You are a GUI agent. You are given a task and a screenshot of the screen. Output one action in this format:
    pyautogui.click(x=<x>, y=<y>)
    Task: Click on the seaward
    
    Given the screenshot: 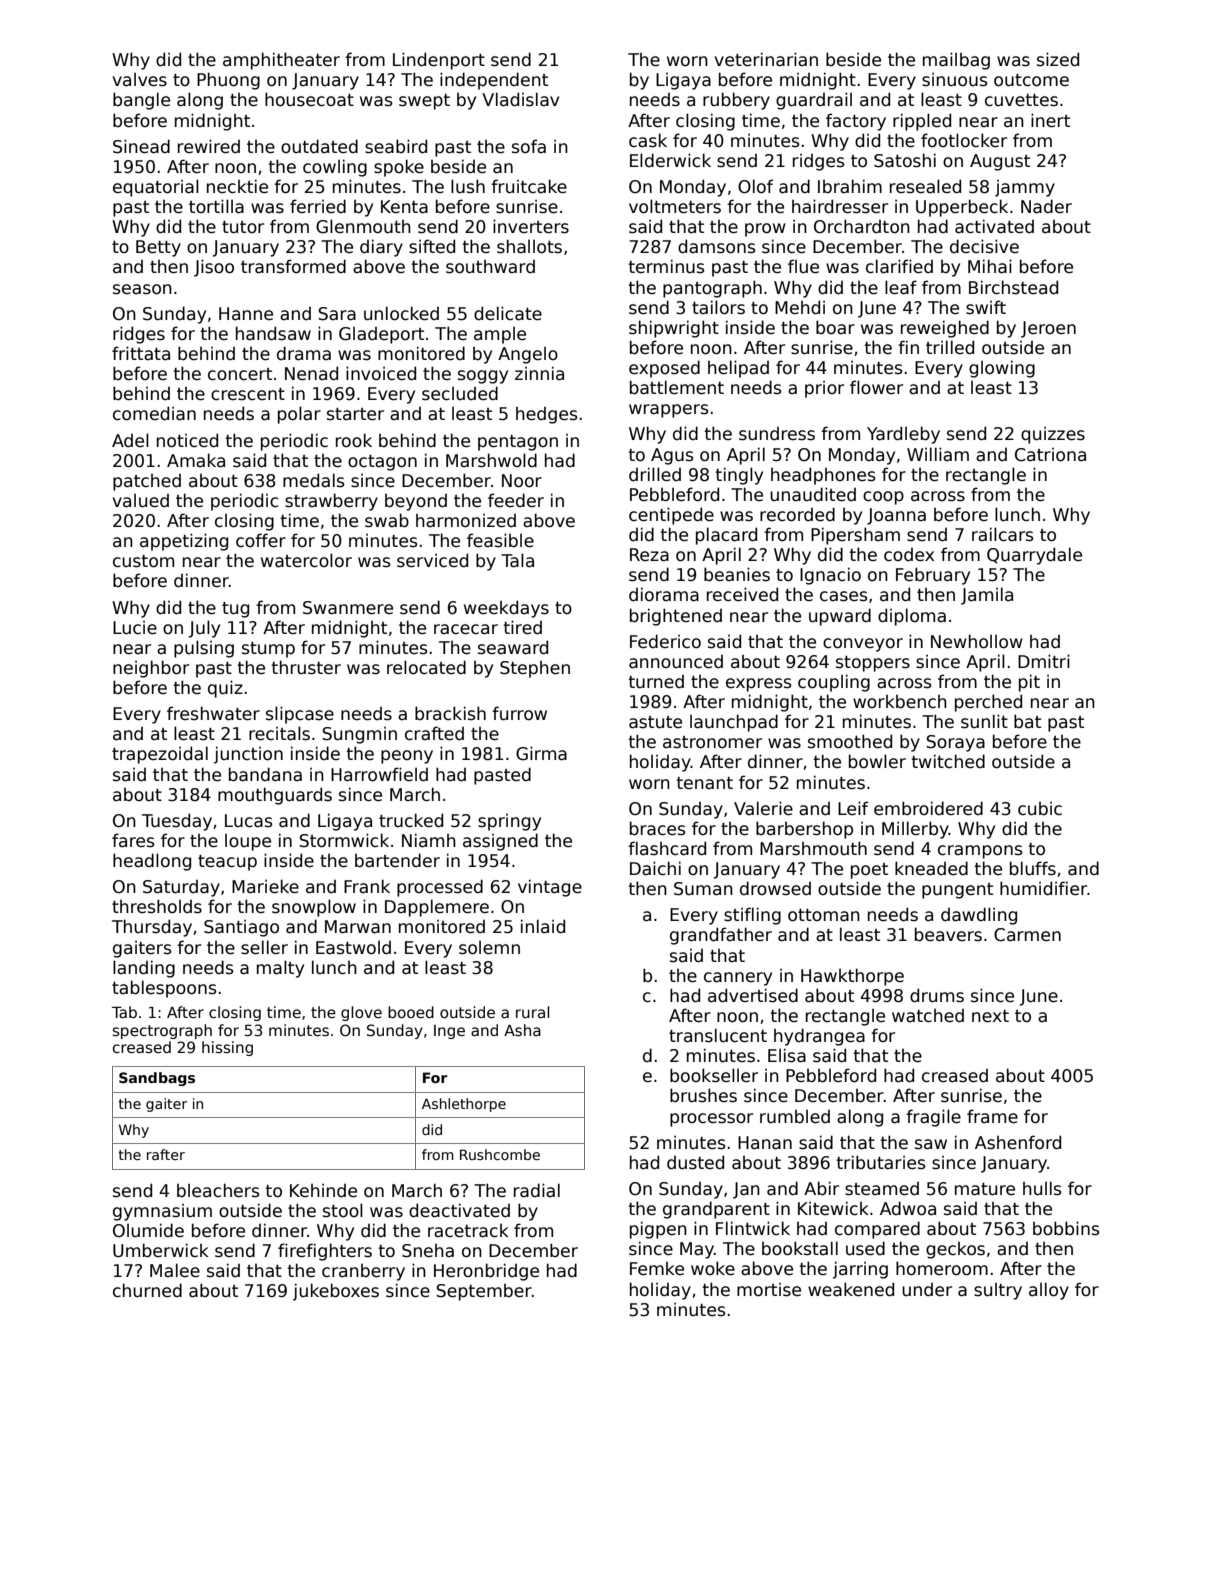 What is the action you would take?
    pyautogui.click(x=513, y=647)
